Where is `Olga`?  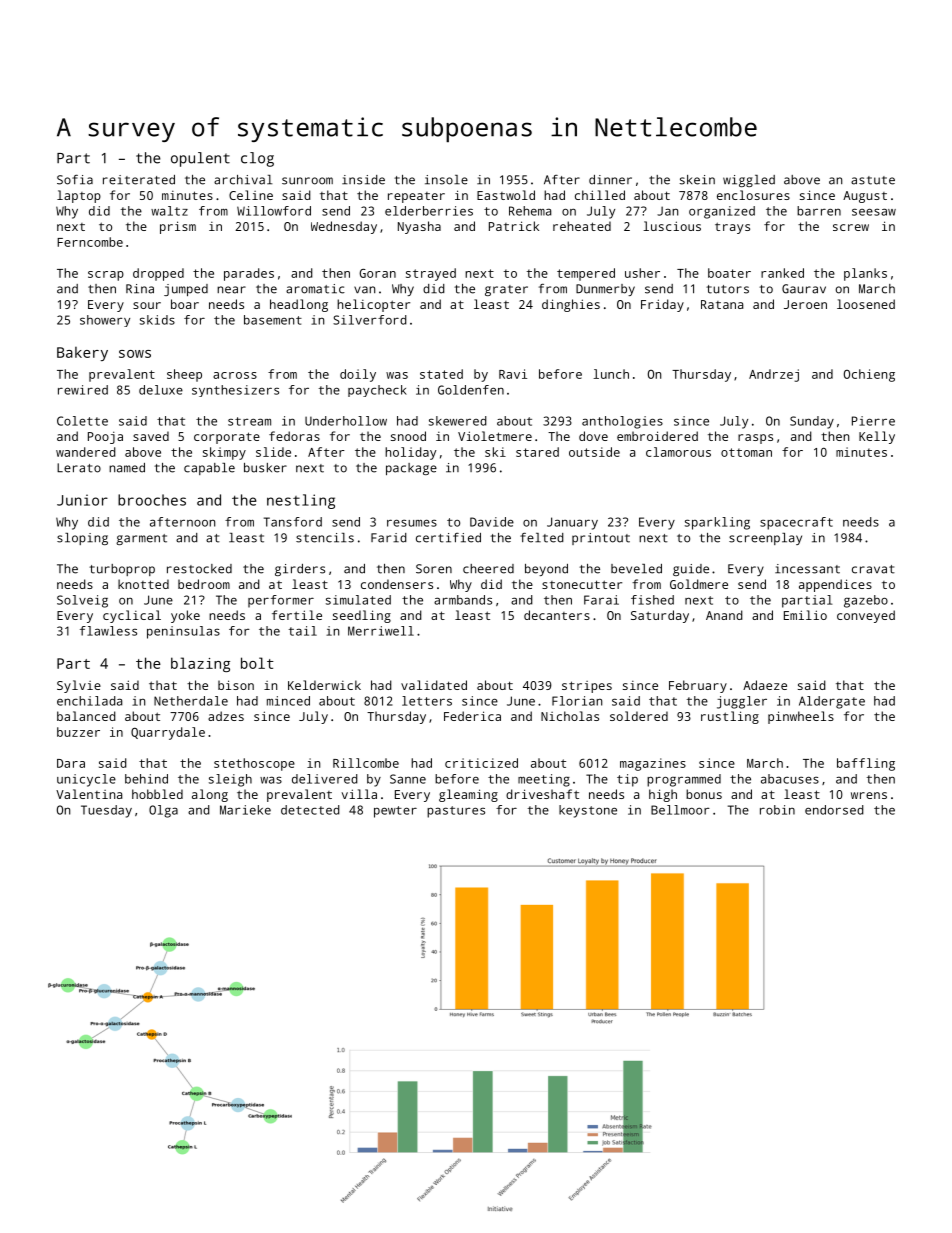 Olga is located at coordinates (163, 811).
